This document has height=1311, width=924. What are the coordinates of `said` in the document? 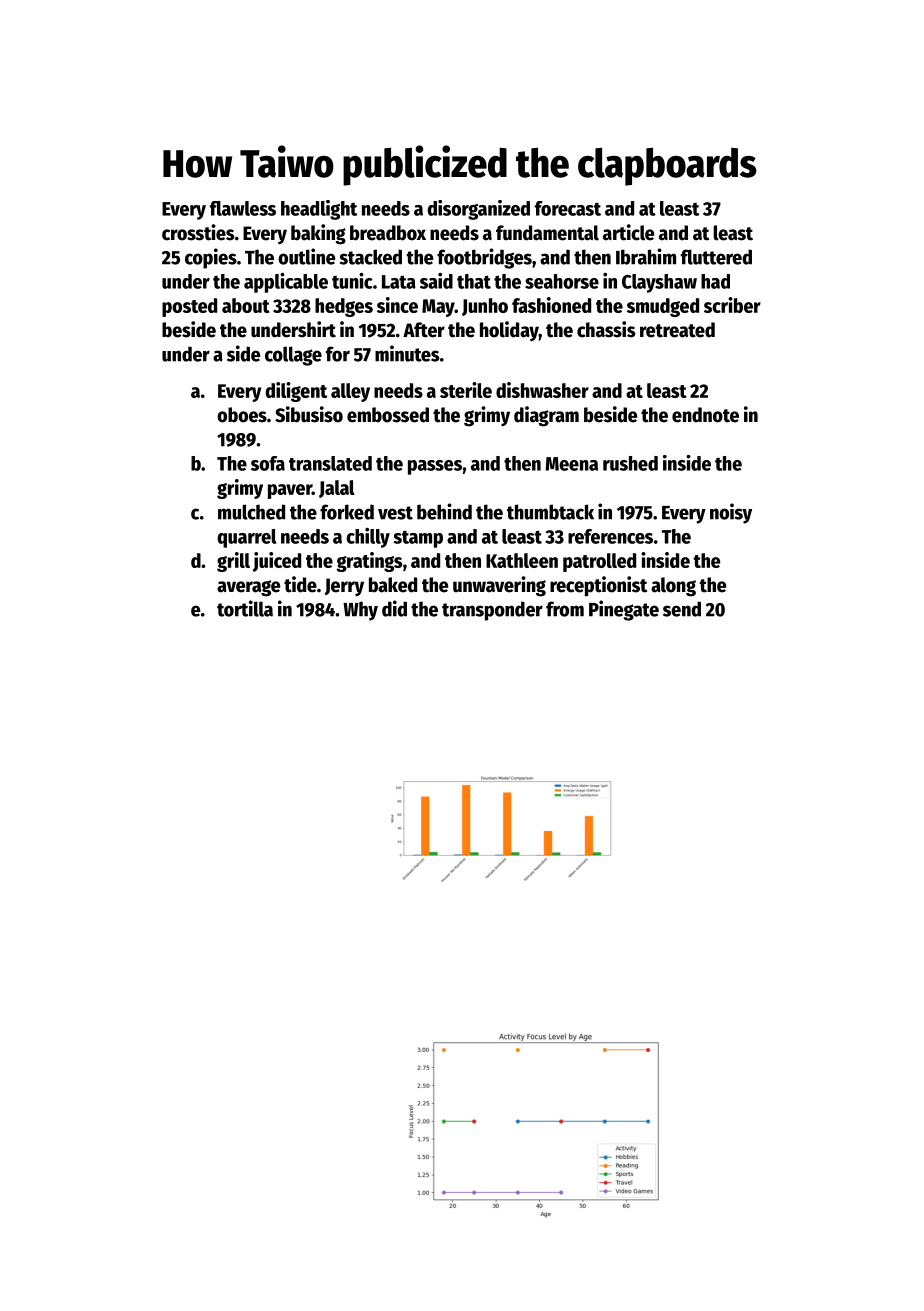 It's located at (436, 281).
